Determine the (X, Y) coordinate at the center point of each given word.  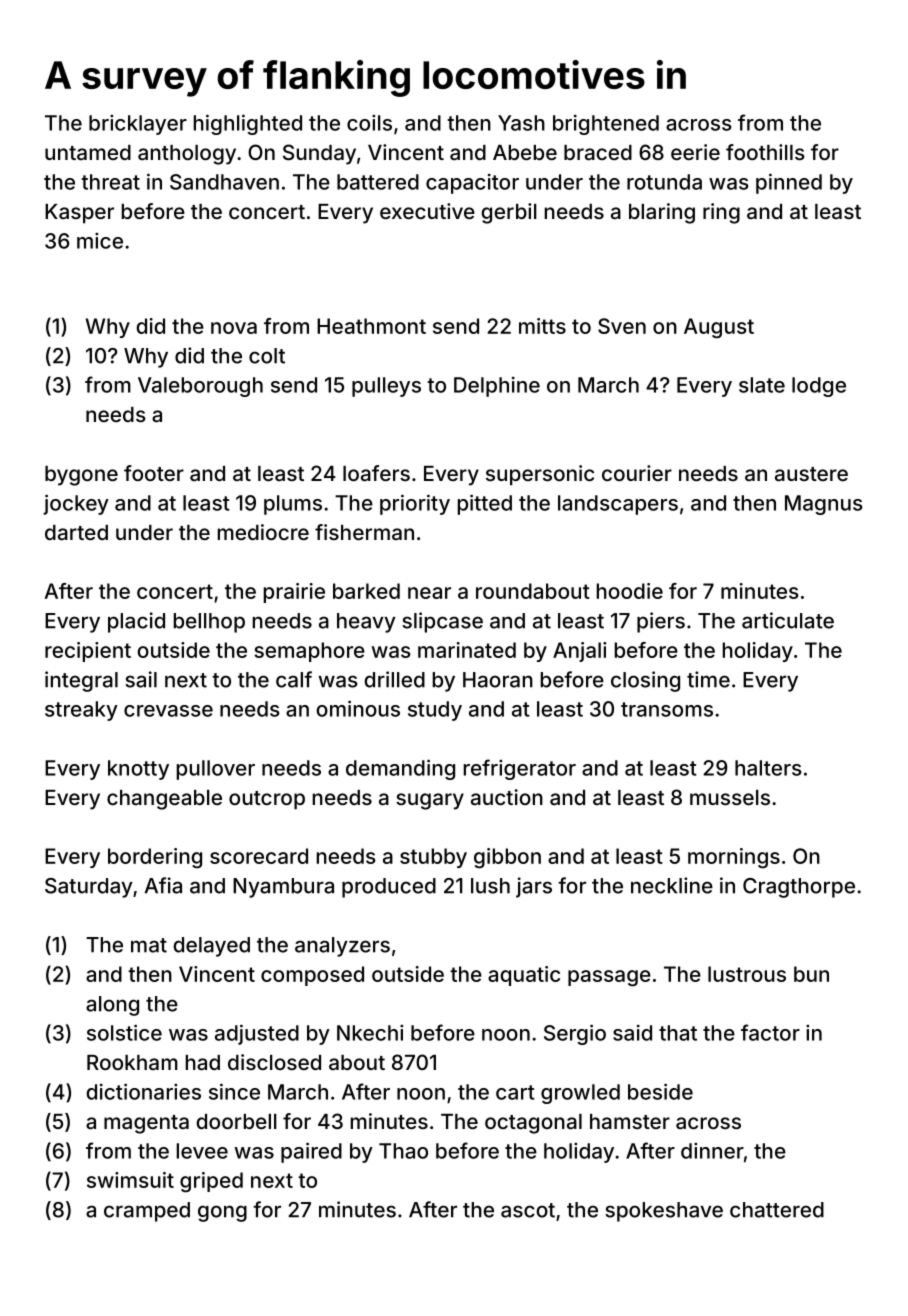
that (678, 1033)
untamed (88, 152)
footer (154, 473)
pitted (485, 504)
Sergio (575, 1034)
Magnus (824, 505)
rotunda (664, 182)
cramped (147, 1212)
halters (768, 768)
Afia (163, 885)
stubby (433, 858)
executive (427, 211)
